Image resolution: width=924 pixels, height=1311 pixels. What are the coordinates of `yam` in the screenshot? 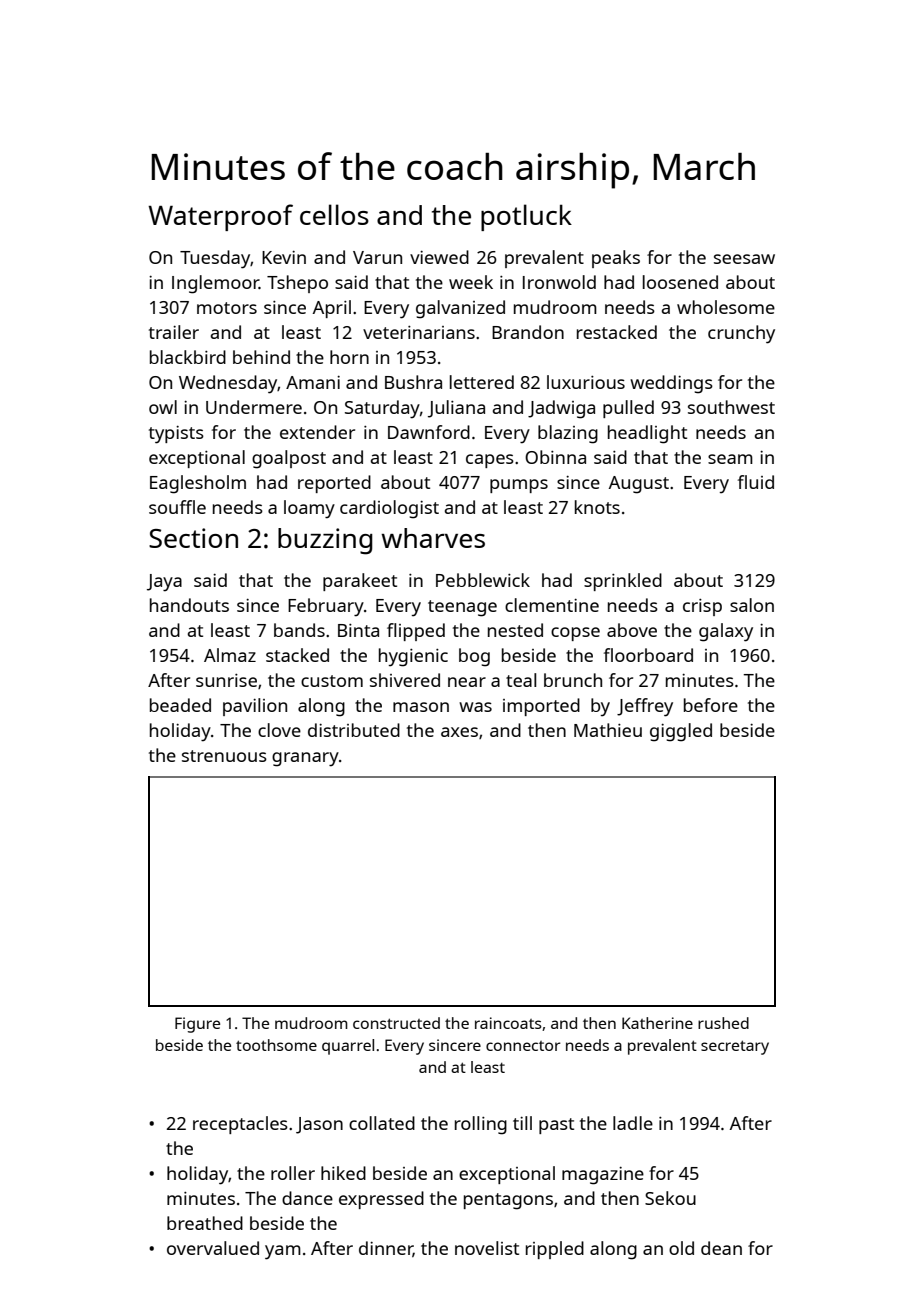 It's located at (283, 1252).
